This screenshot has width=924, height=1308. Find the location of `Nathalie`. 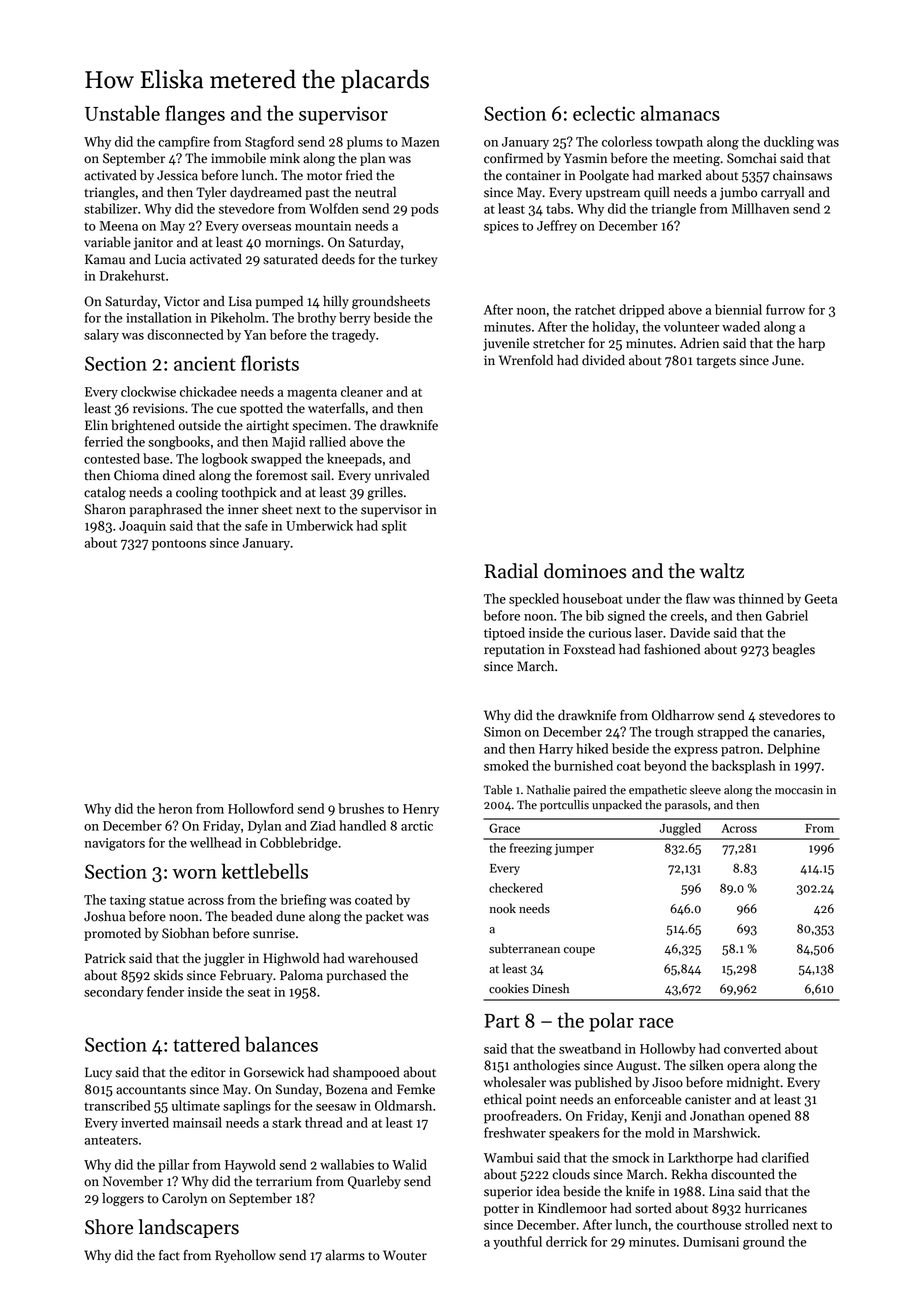

Nathalie is located at coordinates (548, 790).
